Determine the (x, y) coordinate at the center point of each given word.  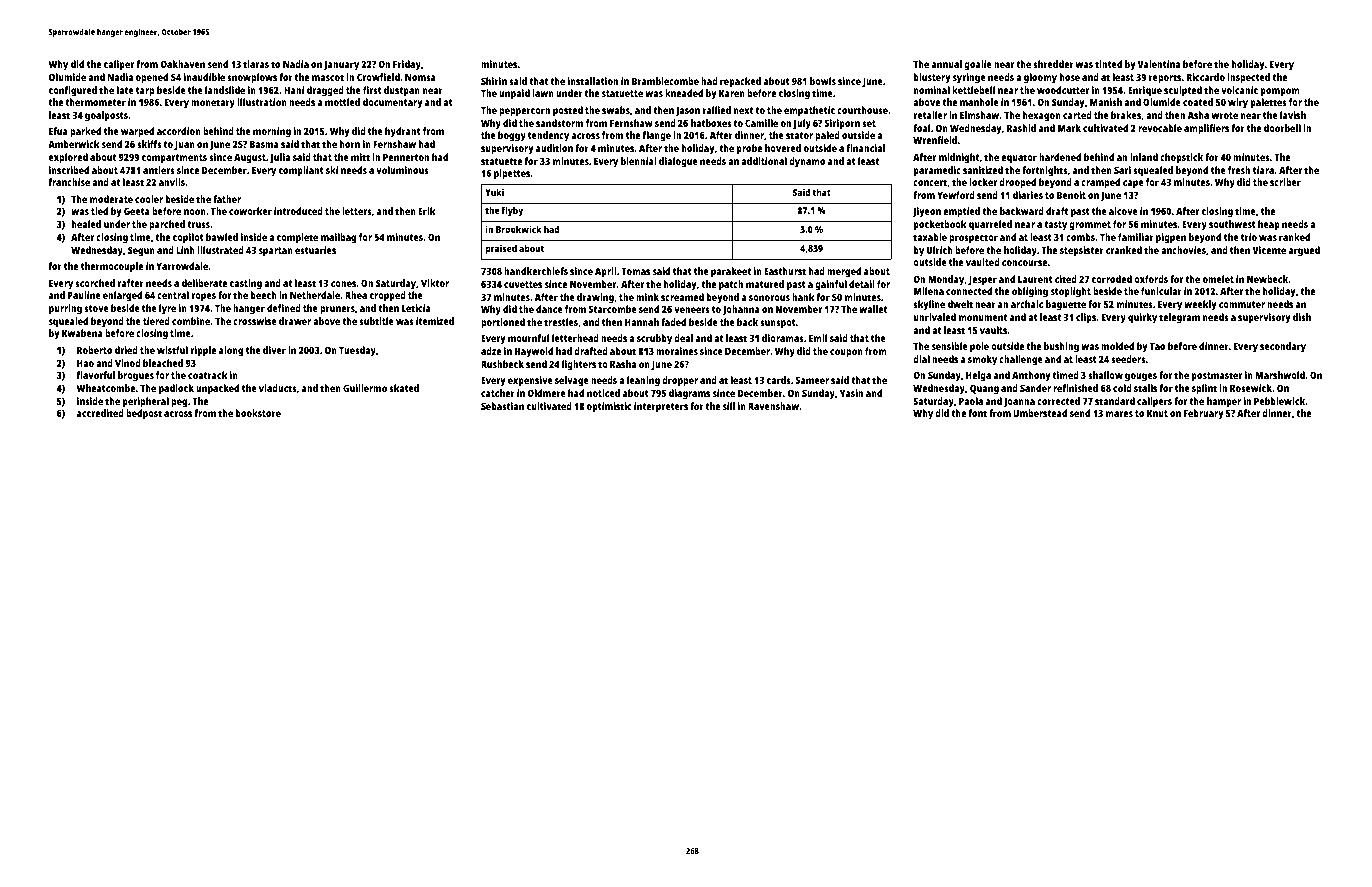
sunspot (778, 324)
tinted (1108, 64)
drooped (1017, 183)
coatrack (207, 375)
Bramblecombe (665, 81)
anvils (172, 182)
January (341, 66)
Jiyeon (926, 212)
